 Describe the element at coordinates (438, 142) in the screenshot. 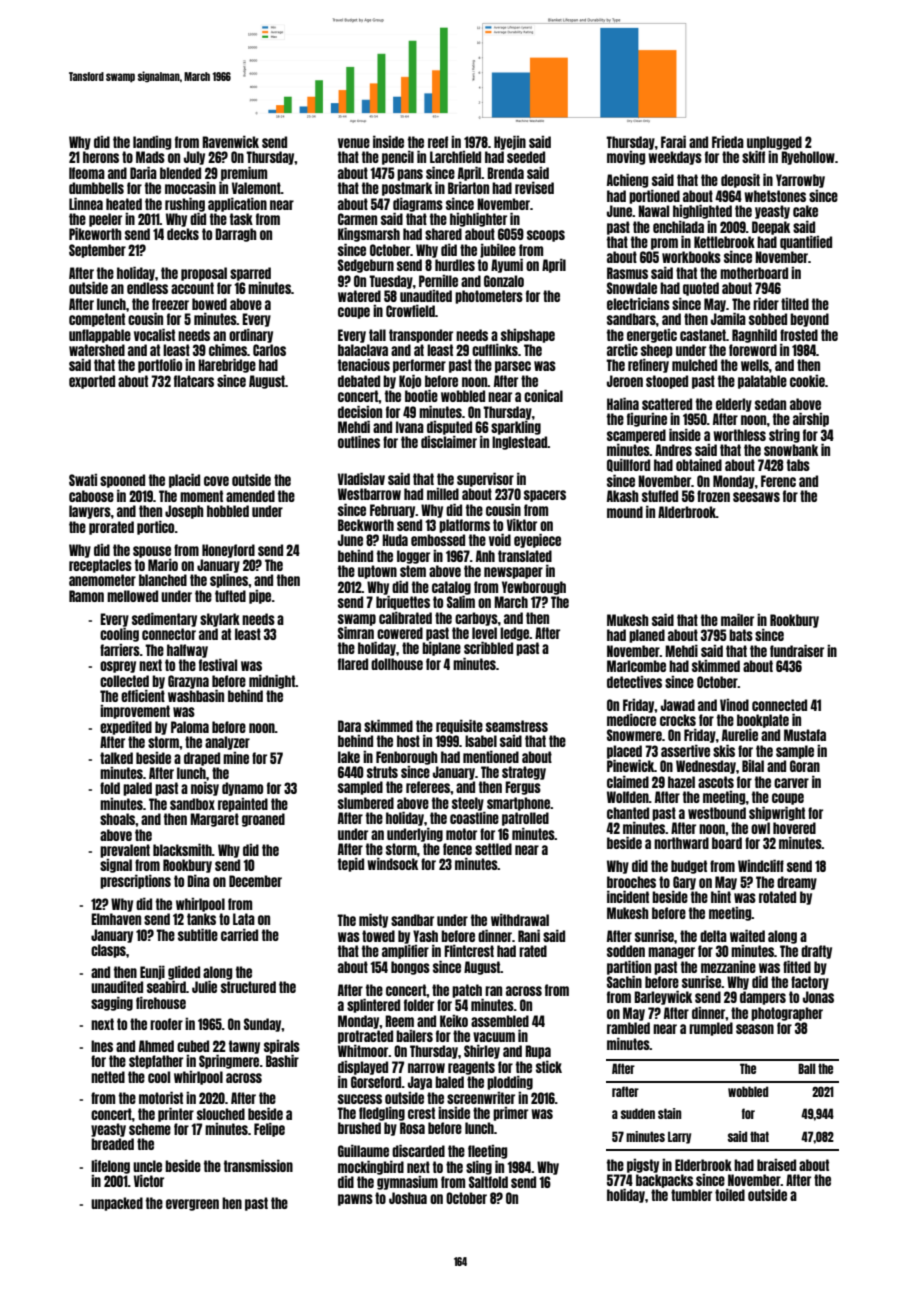

I see `reef` at that location.
